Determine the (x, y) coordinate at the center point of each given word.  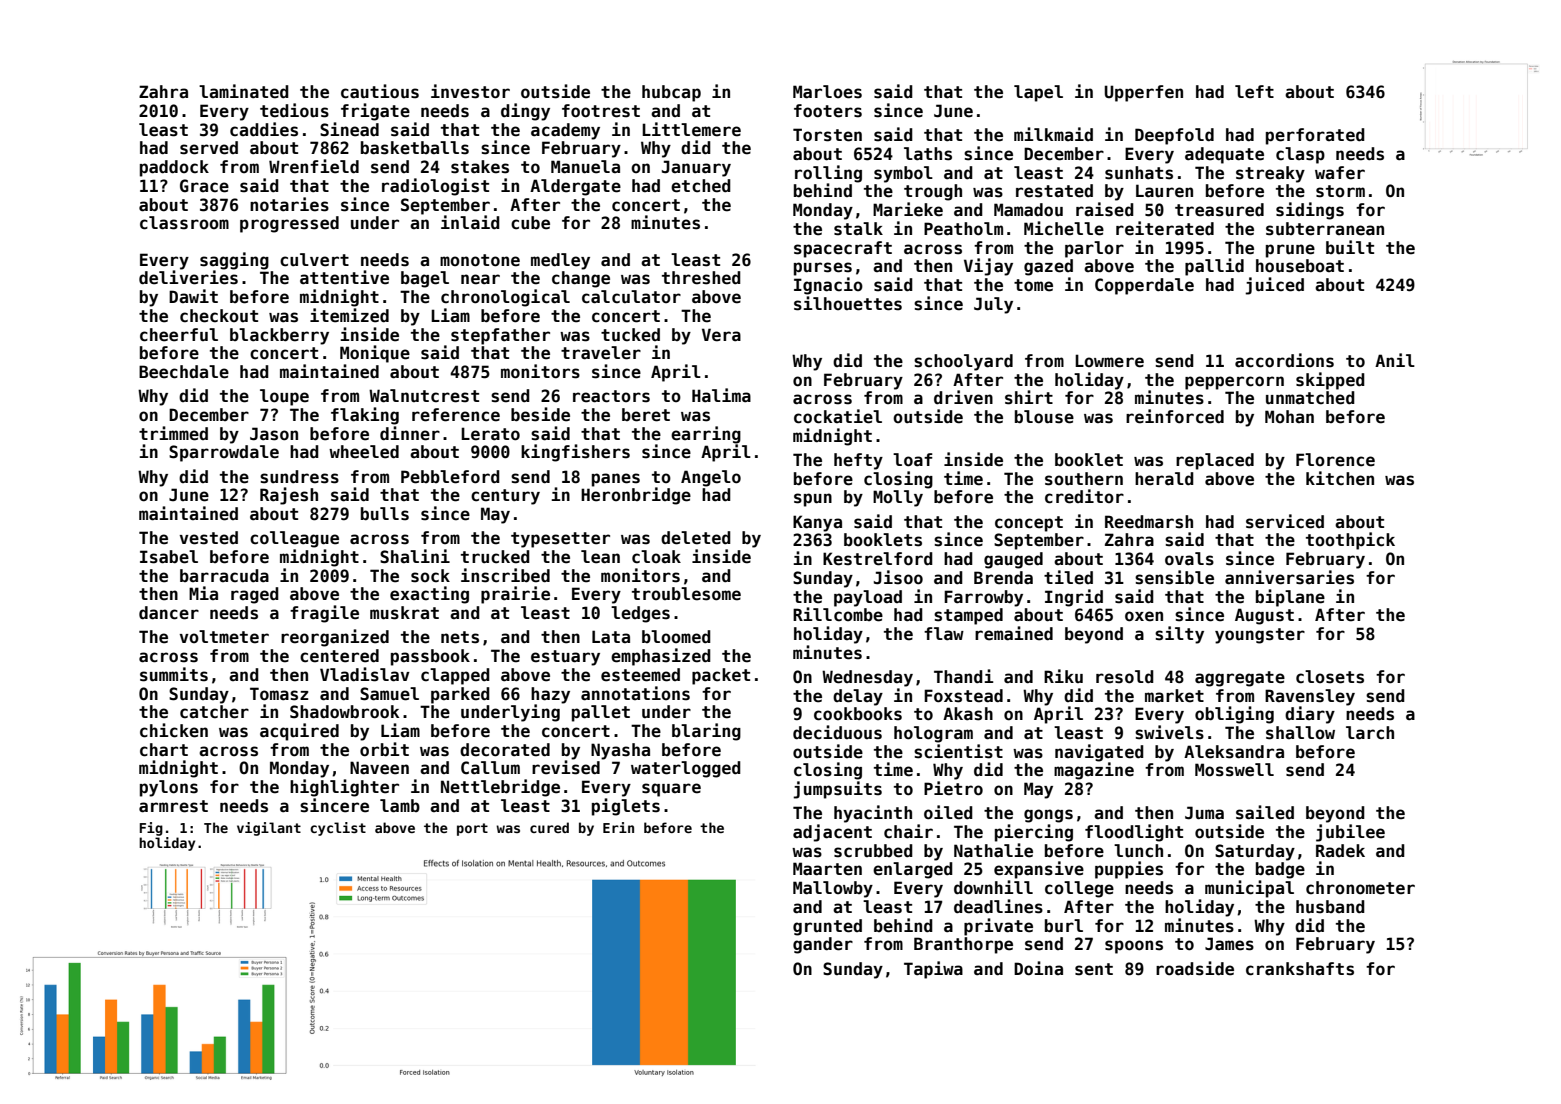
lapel (1038, 93)
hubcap (671, 93)
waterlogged (686, 769)
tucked (630, 335)
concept (1029, 524)
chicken (174, 730)
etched (701, 186)
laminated (244, 91)
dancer (169, 613)
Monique (375, 354)
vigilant (269, 829)
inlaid (470, 222)
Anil (1395, 360)
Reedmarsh (1149, 522)
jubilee (1350, 833)
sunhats (1139, 173)
